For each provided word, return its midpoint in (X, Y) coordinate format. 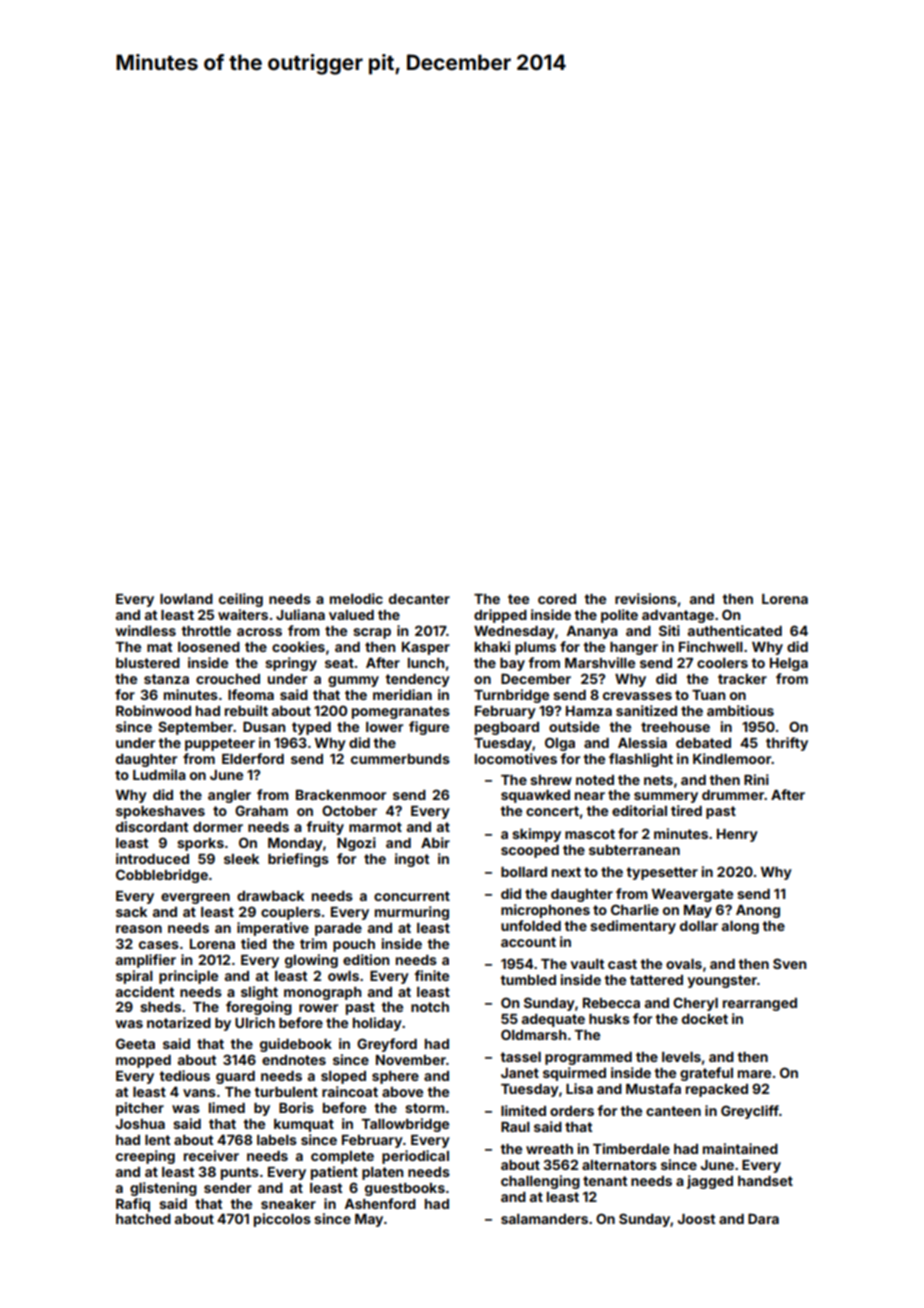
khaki (492, 646)
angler (229, 796)
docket (705, 1019)
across (259, 632)
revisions (646, 598)
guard (235, 1077)
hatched (143, 1219)
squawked (535, 796)
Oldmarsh (534, 1034)
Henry (737, 835)
